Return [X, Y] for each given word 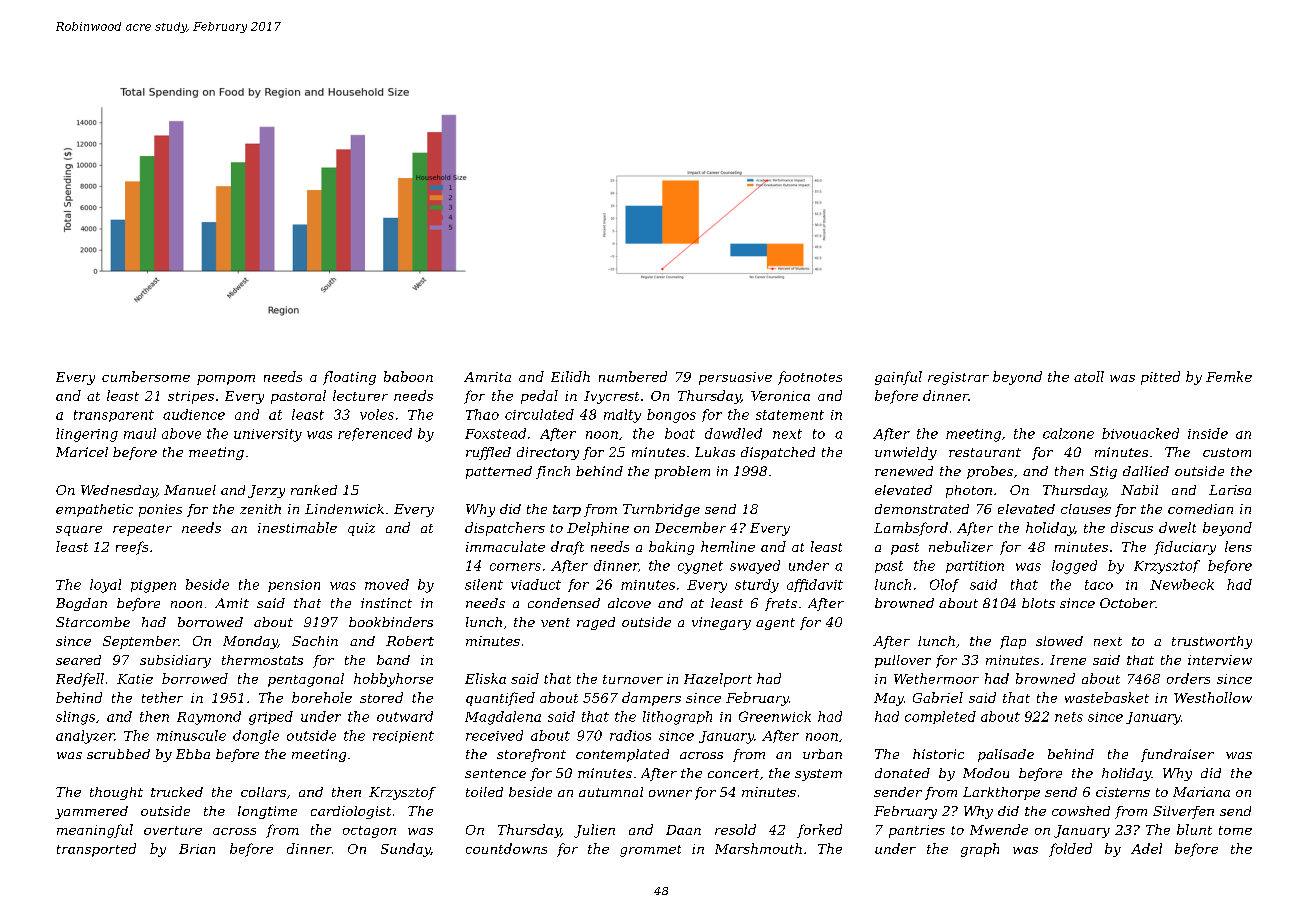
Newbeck [1182, 584]
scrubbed [118, 754]
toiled [484, 792]
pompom [226, 380]
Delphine [598, 529]
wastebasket [1107, 697]
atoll [1089, 376]
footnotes [810, 378]
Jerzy [266, 491]
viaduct [536, 584]
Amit [232, 603]
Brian [197, 849]
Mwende [999, 829]
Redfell [80, 680]
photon [969, 491]
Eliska [485, 678]
